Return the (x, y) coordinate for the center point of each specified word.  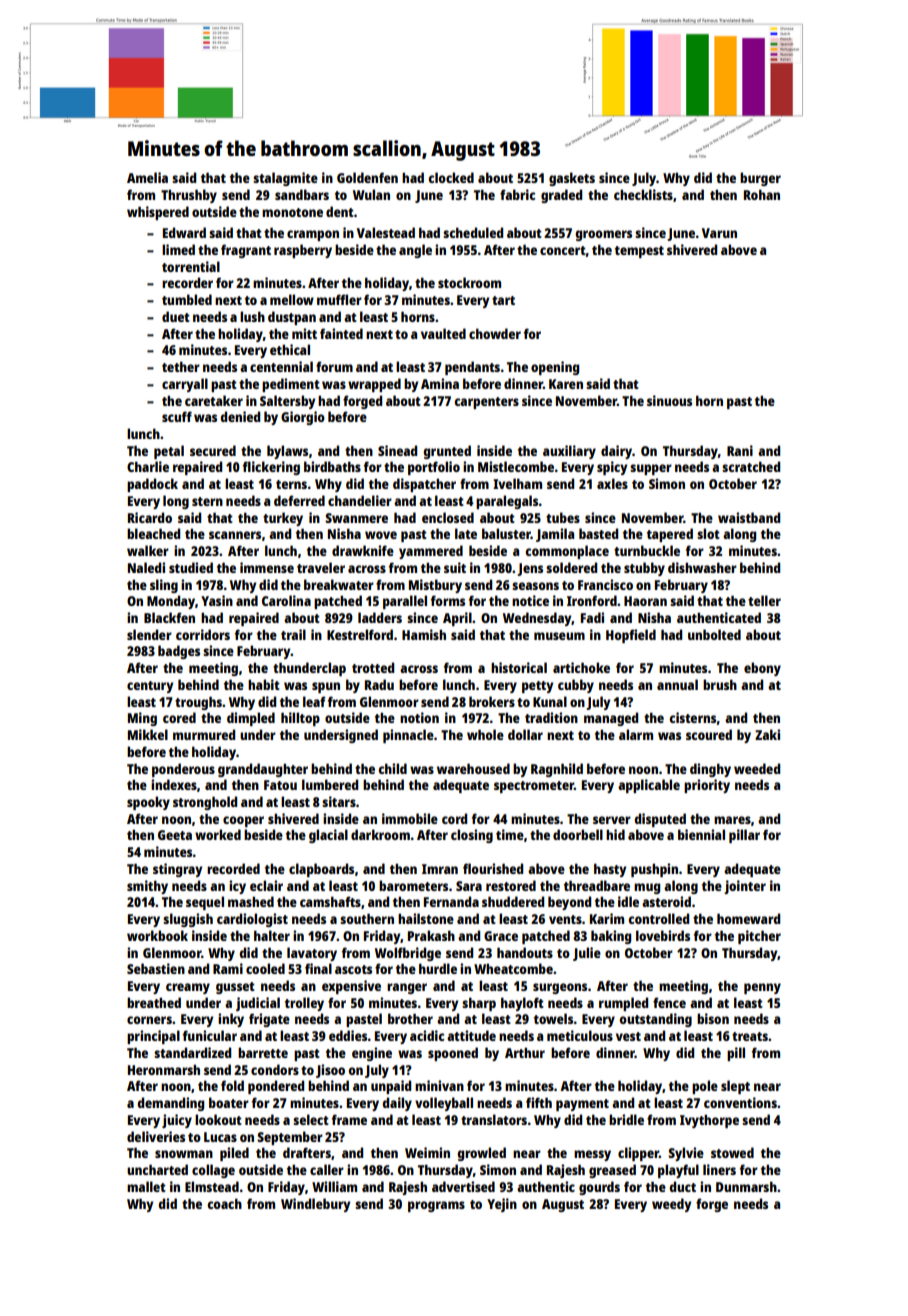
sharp (479, 1004)
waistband (749, 517)
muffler (339, 299)
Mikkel (148, 734)
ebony (762, 669)
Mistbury (435, 586)
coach (224, 1204)
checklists (643, 194)
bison (713, 1018)
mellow (292, 299)
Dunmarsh (746, 1187)
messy (592, 1155)
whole (485, 734)
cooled (265, 968)
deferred (299, 500)
